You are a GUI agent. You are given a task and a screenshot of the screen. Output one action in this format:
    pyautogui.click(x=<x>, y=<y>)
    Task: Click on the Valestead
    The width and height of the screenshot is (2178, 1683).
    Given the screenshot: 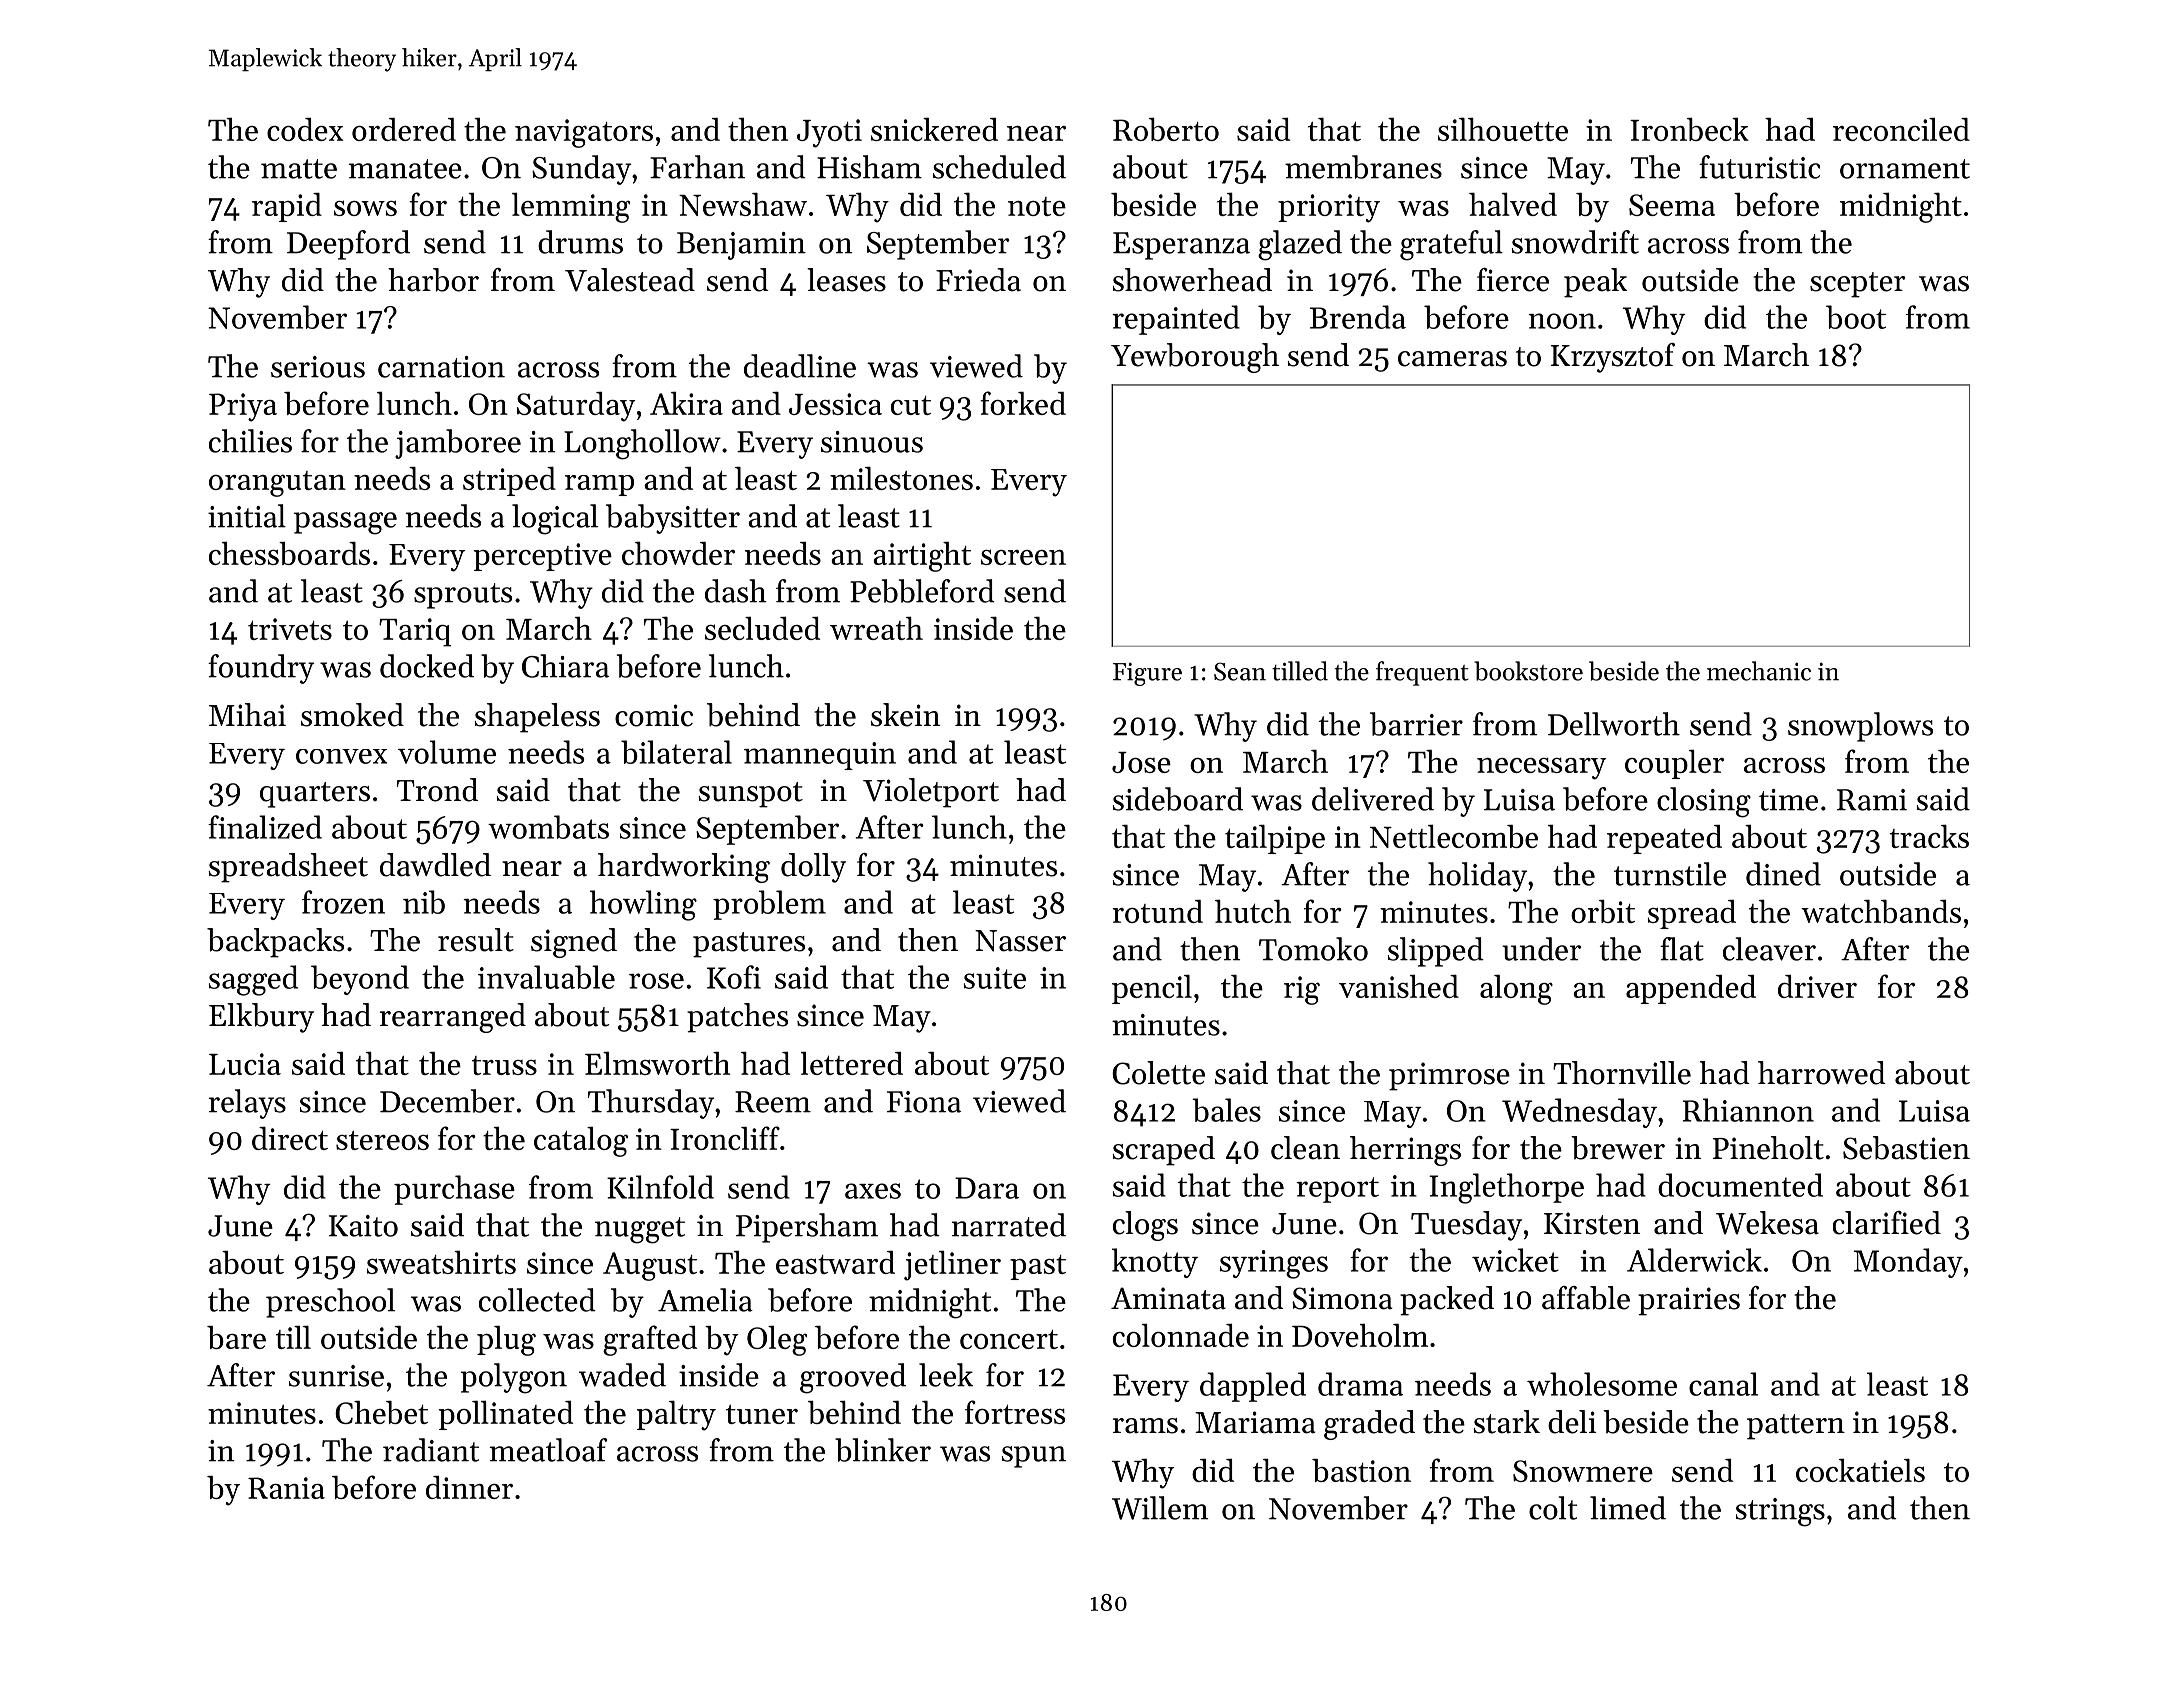 What is the action you would take?
    pyautogui.click(x=630, y=280)
